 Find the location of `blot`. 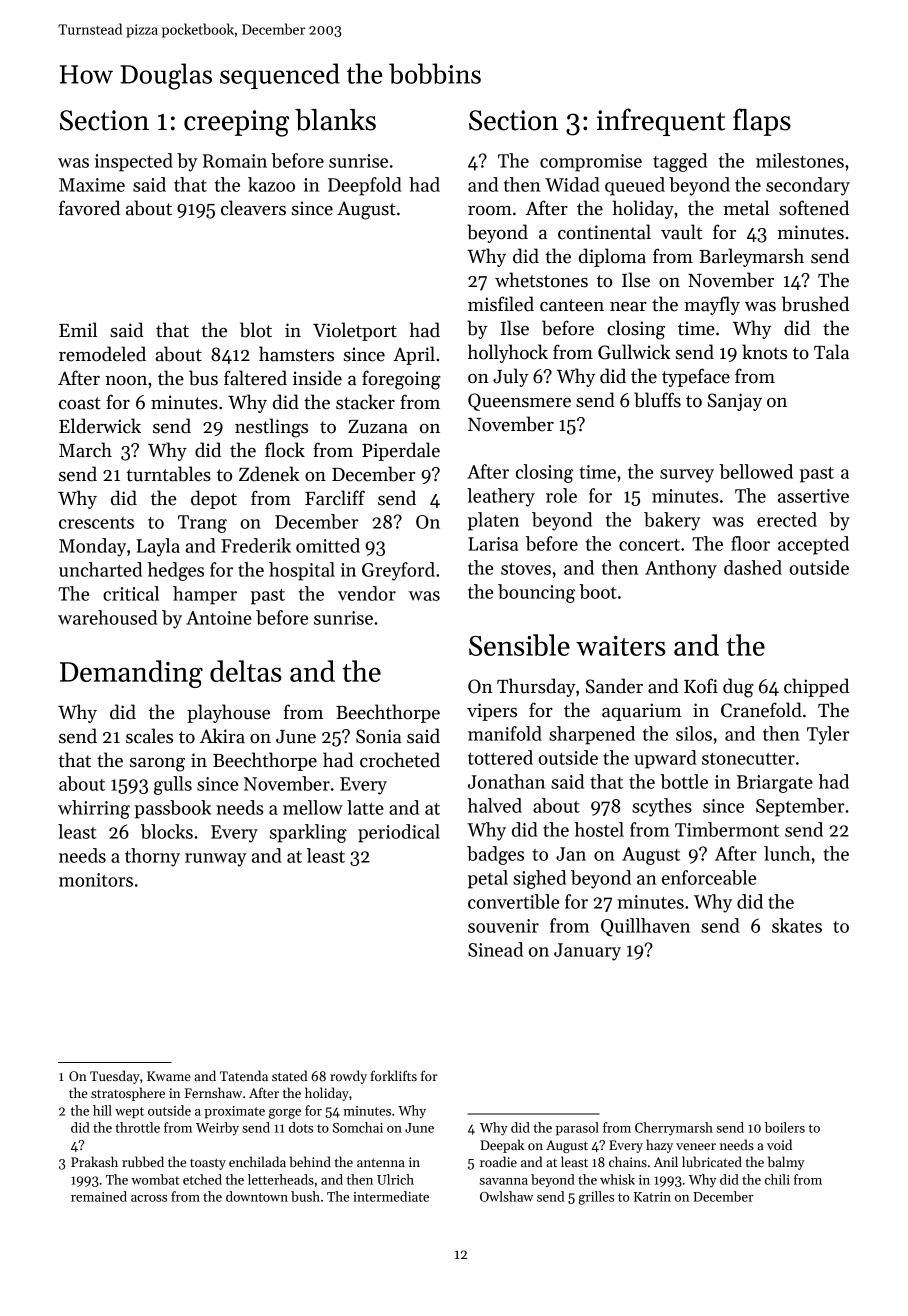

blot is located at coordinates (256, 330).
